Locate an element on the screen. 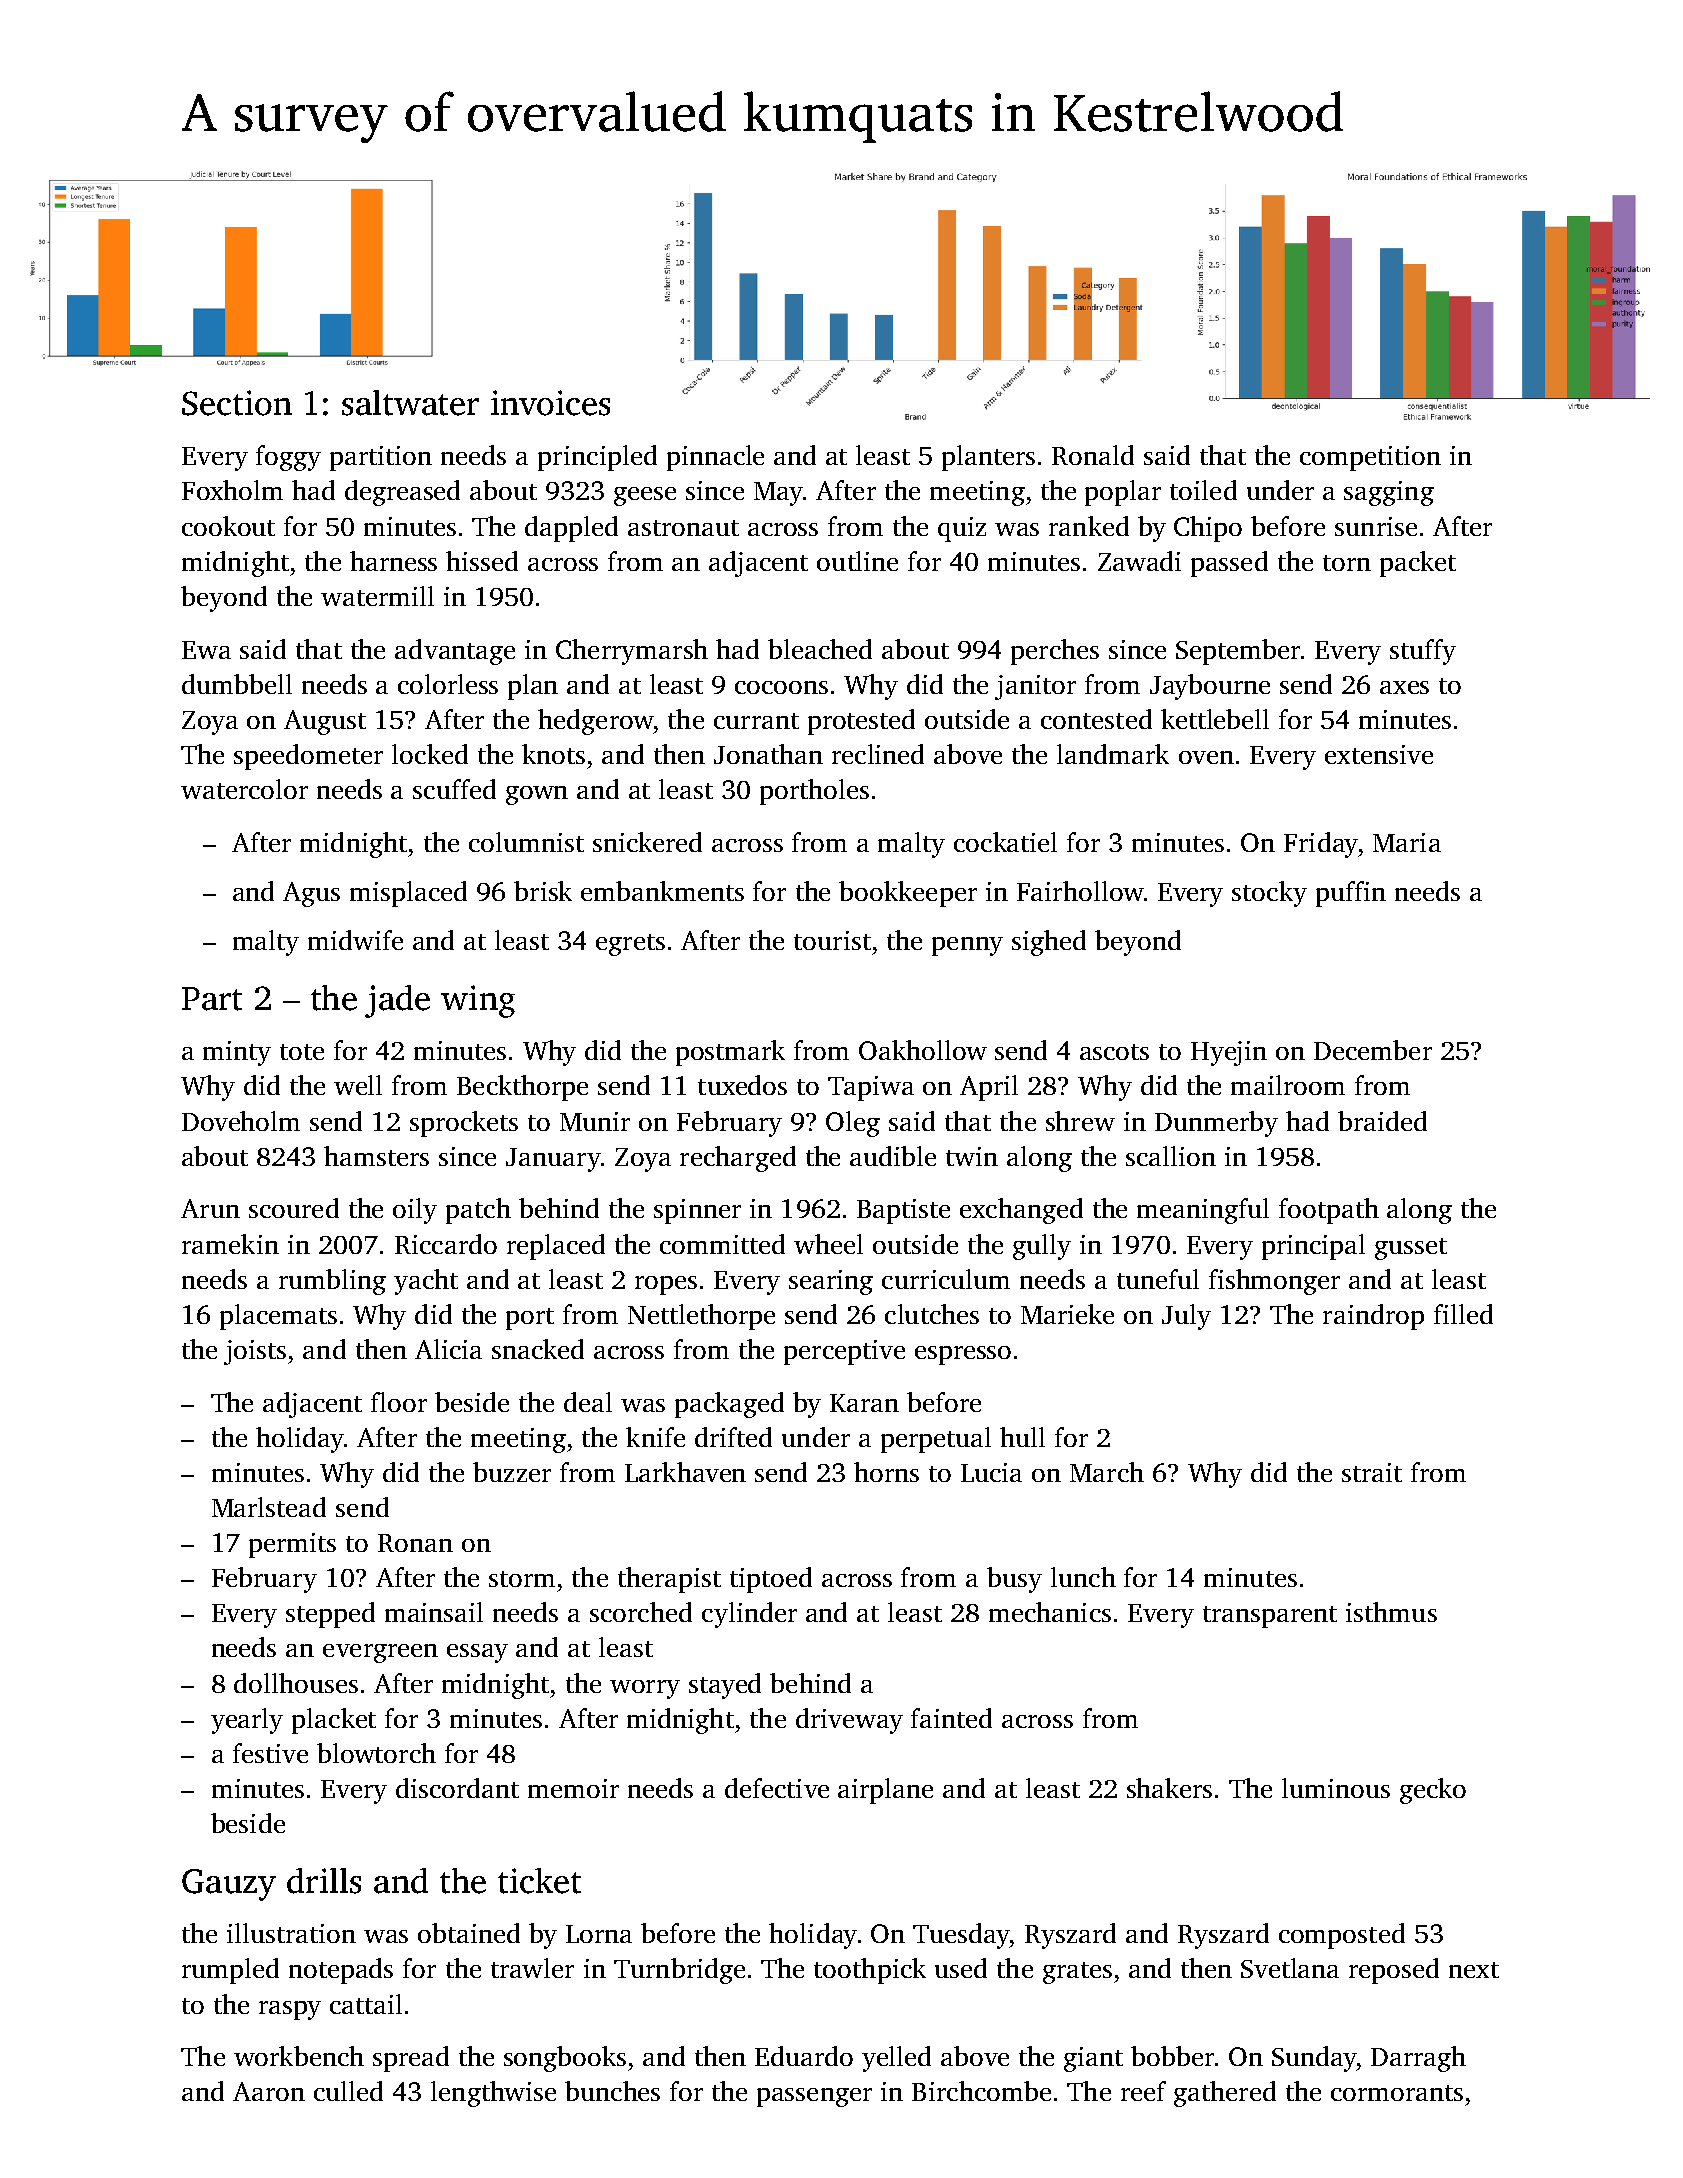 The height and width of the screenshot is (2178, 1683). Marlstead is located at coordinates (269, 1507).
